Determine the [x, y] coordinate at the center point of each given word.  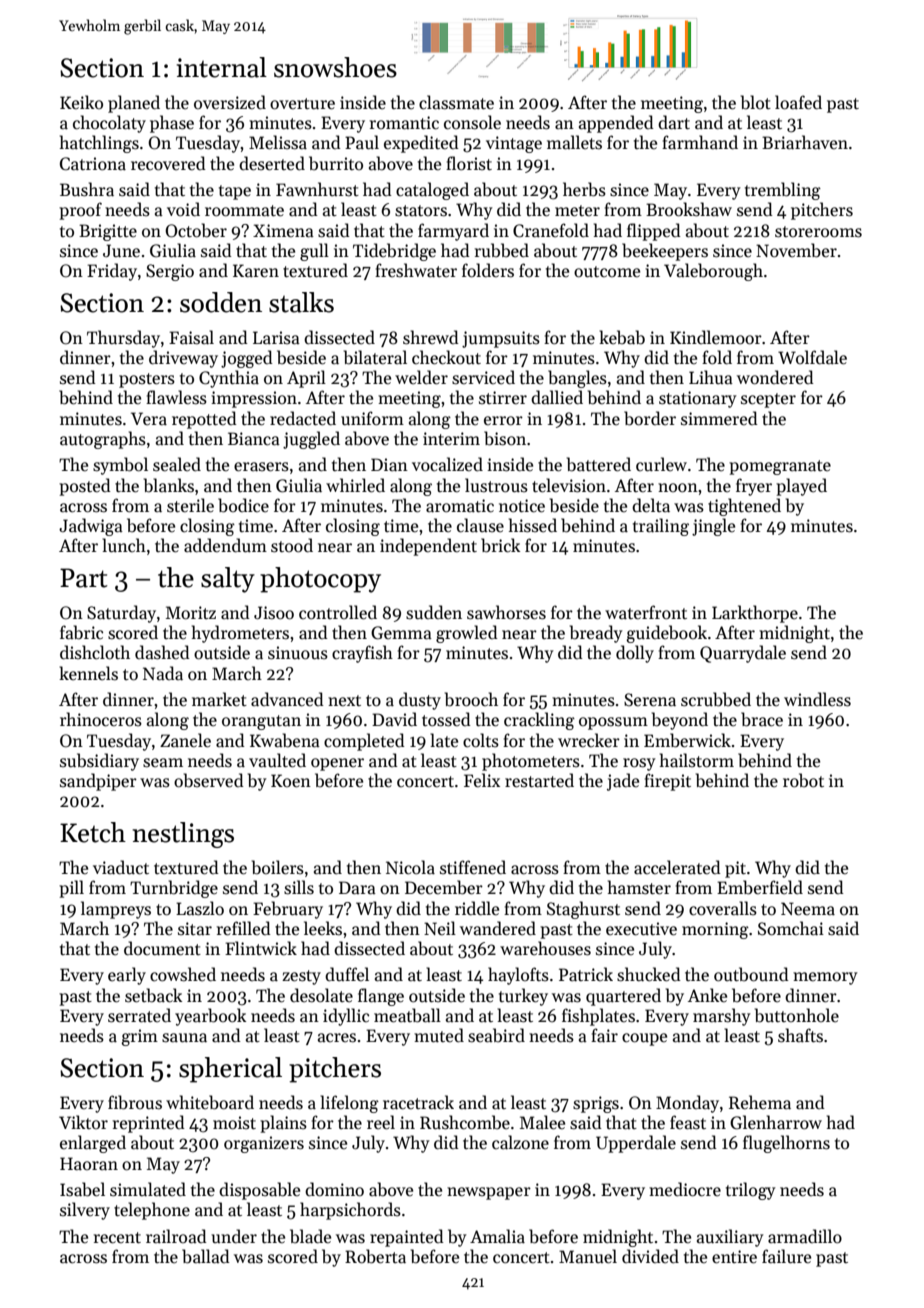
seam [163, 763]
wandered [498, 928]
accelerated [677, 867]
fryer [754, 487]
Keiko [81, 102]
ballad [206, 1256]
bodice [243, 505]
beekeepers [665, 252]
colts [481, 740]
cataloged [432, 191]
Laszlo [200, 908]
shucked [649, 974]
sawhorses [506, 612]
